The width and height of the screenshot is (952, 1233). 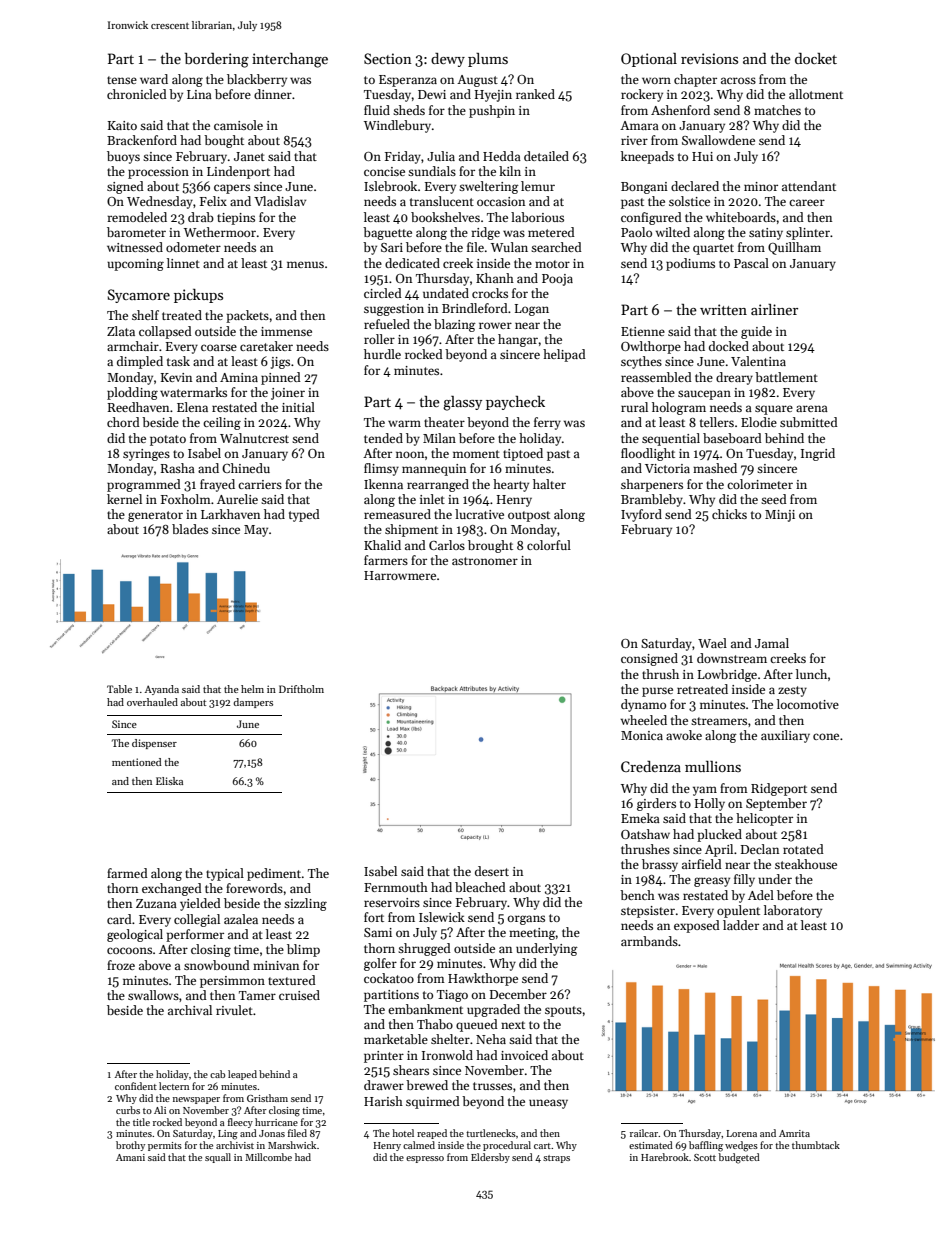 I want to click on docket, so click(x=816, y=58).
